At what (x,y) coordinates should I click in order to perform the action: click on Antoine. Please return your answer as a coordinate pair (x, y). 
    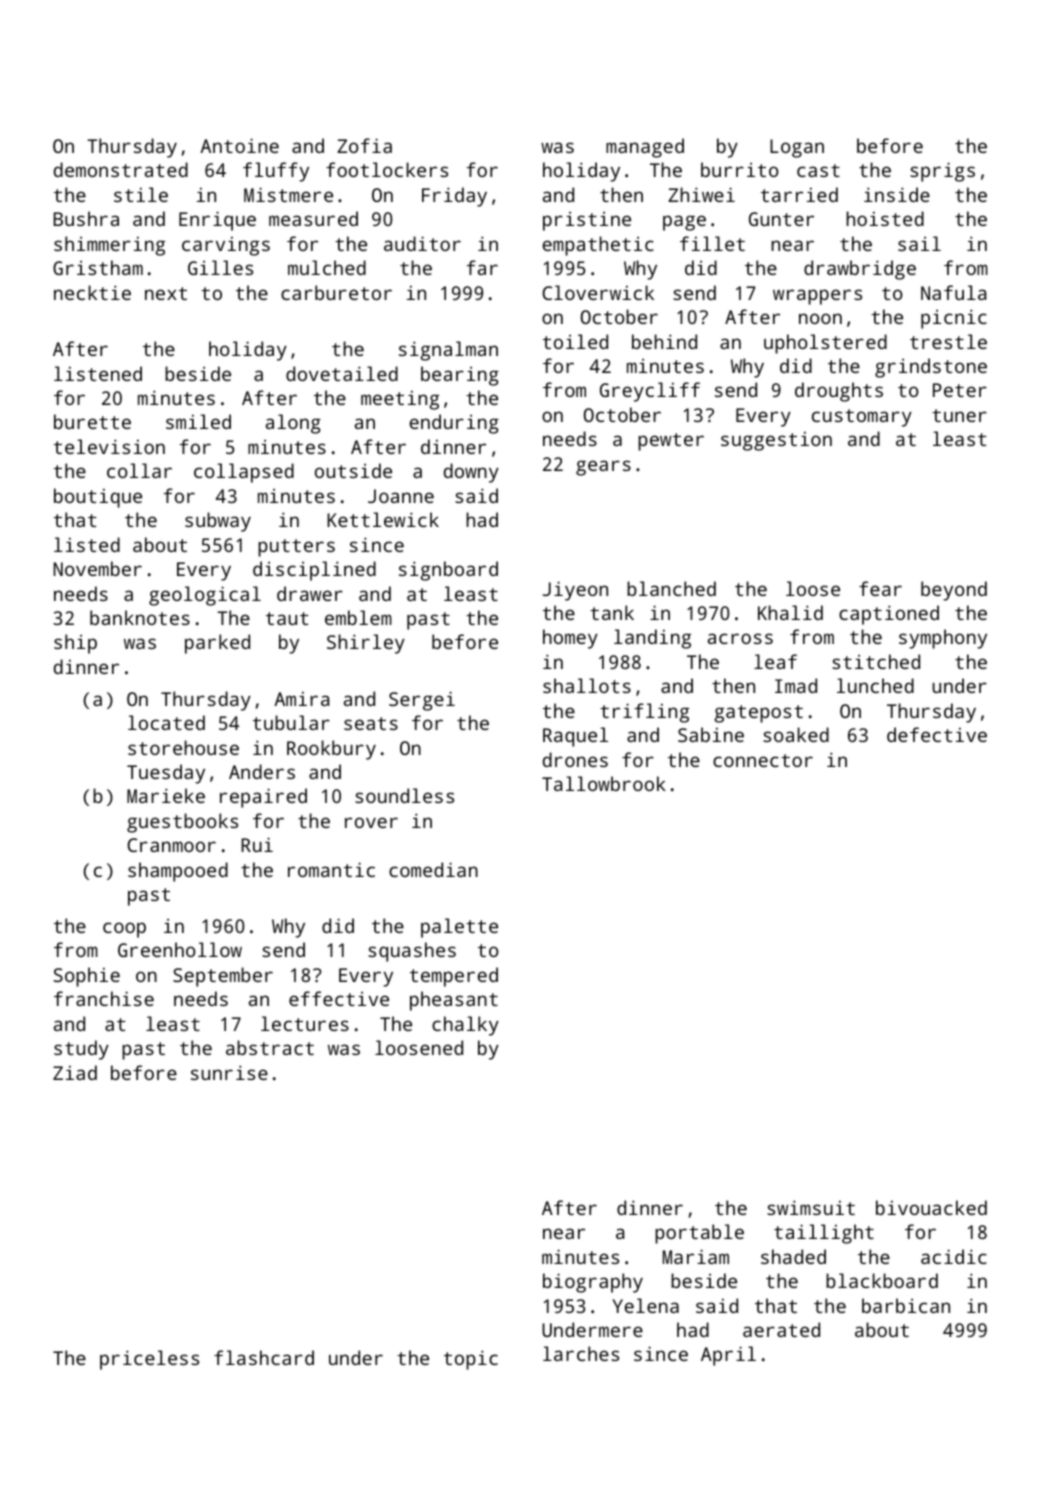
    Looking at the image, I should click on (239, 145).
